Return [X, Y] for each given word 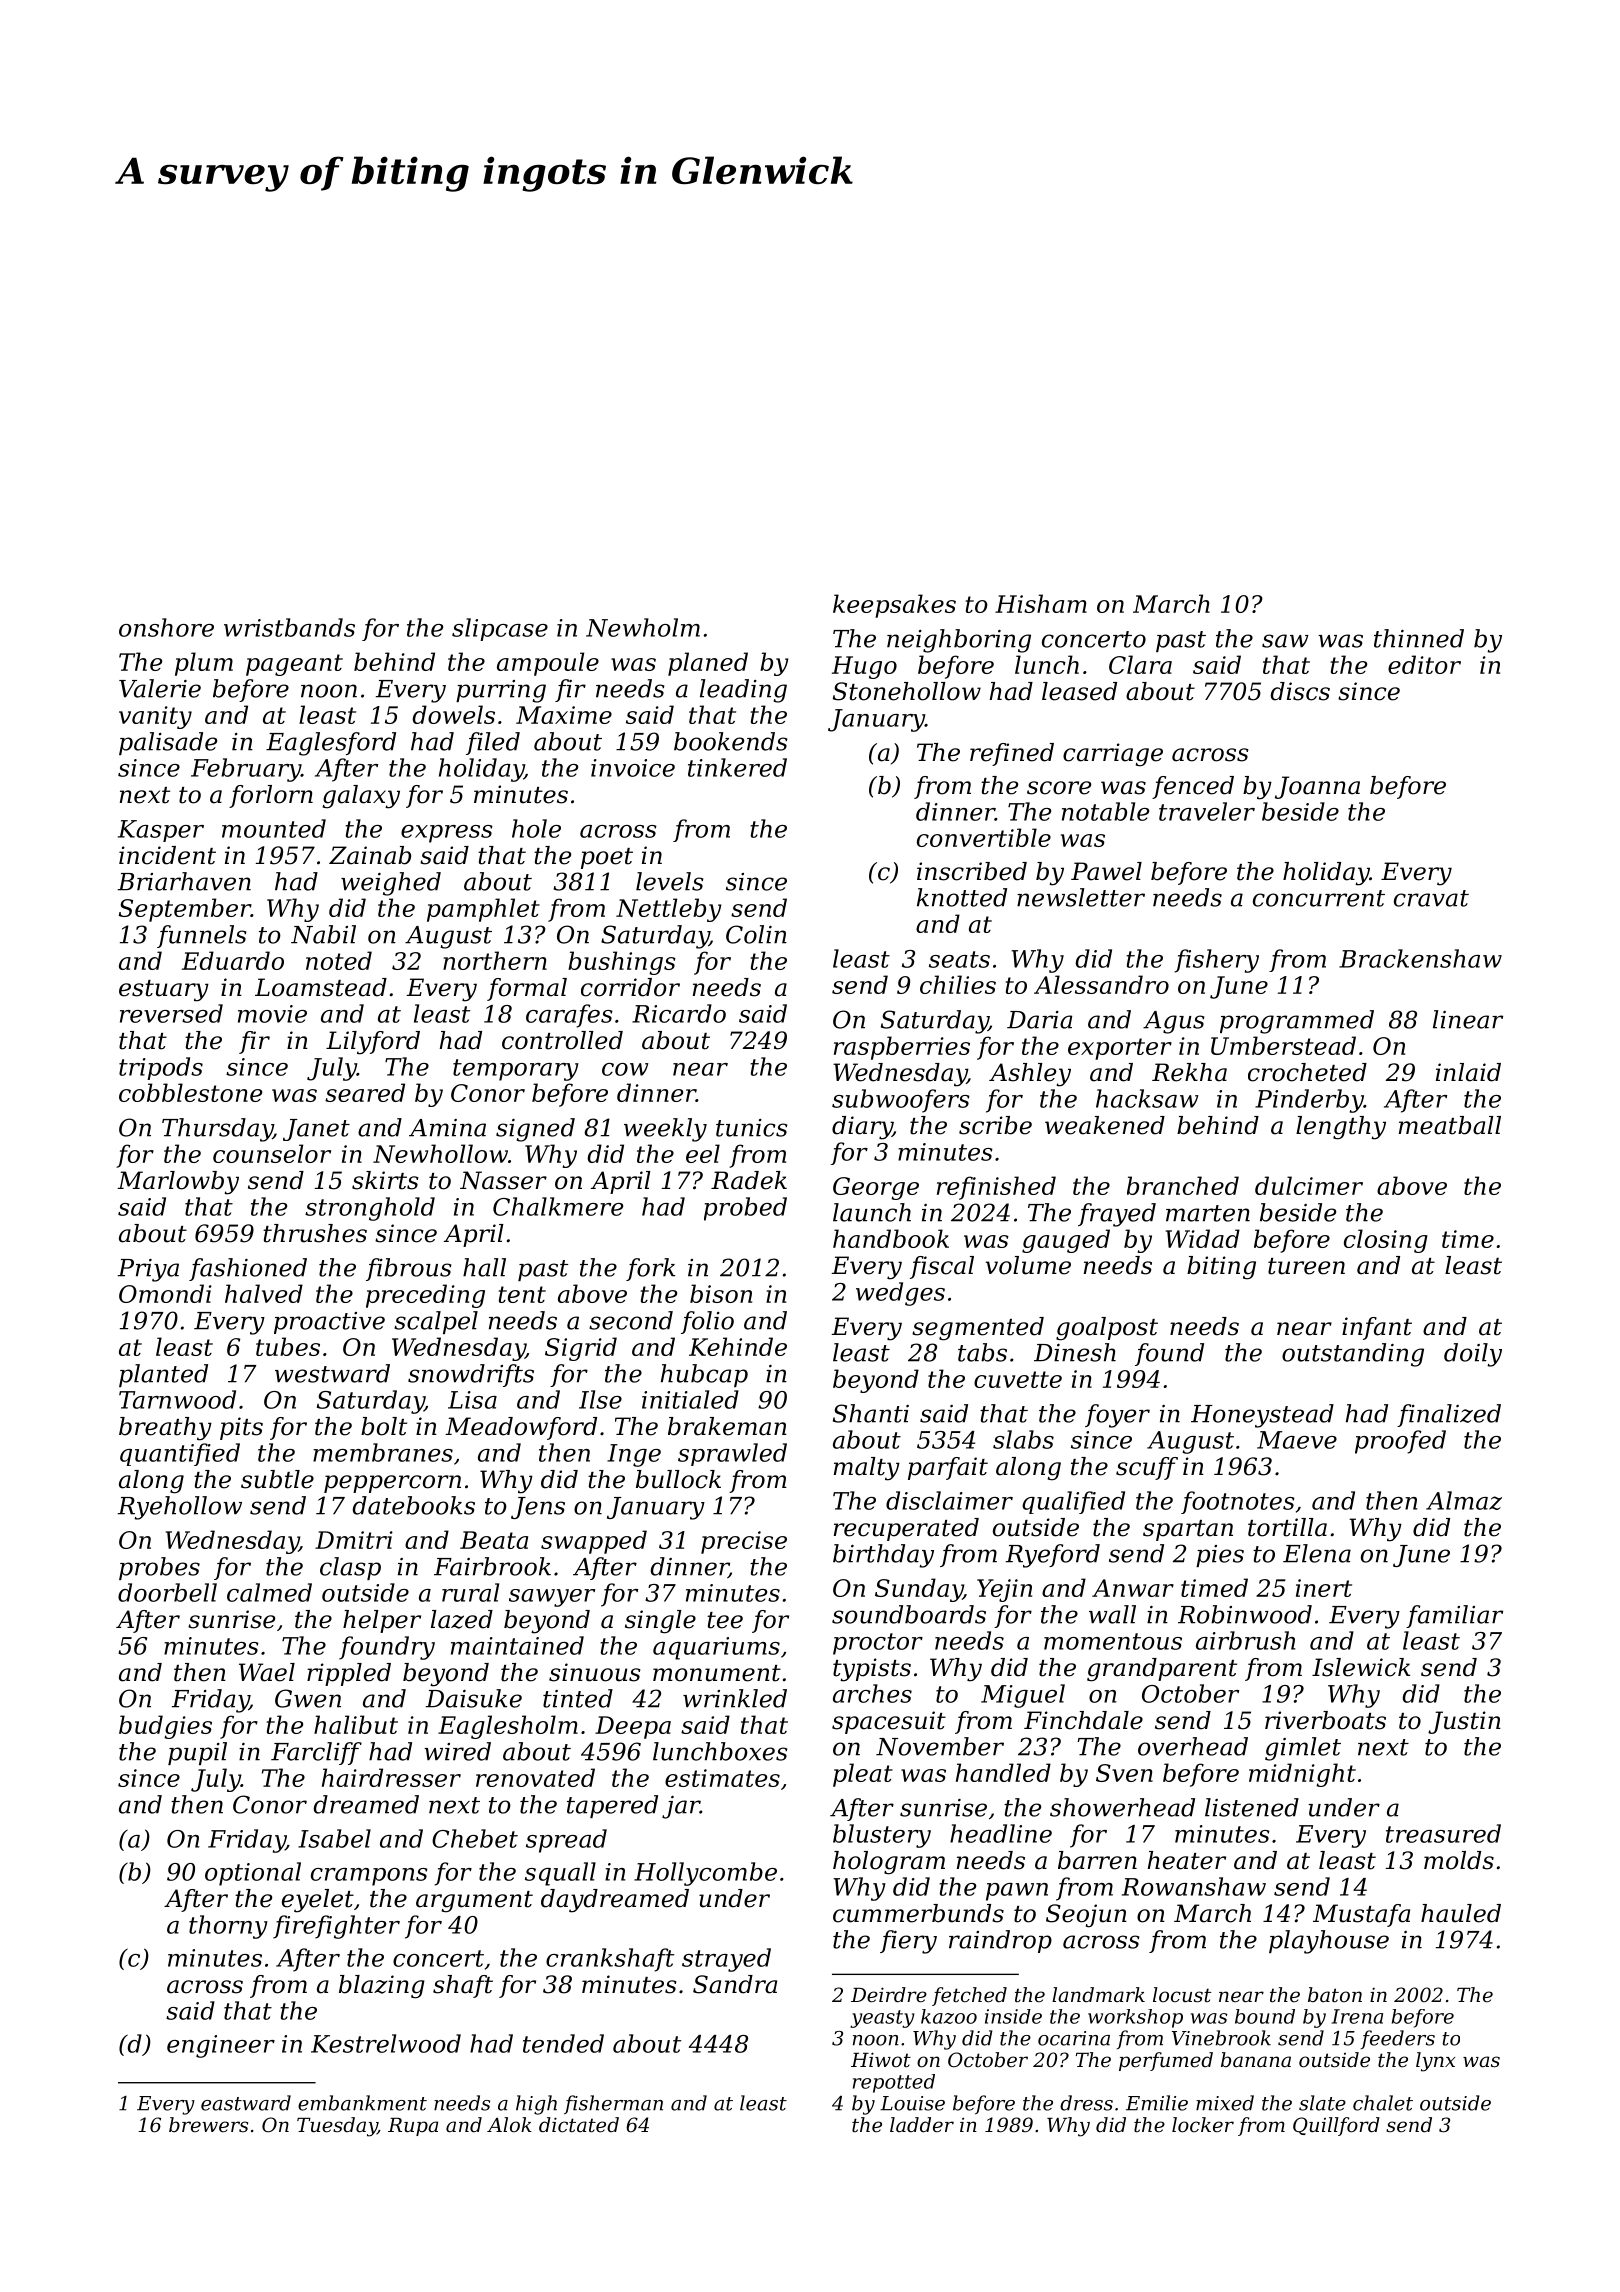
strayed [726, 1960]
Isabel [334, 1838]
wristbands [289, 627]
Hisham [1041, 603]
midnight [1302, 1775]
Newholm [643, 627]
